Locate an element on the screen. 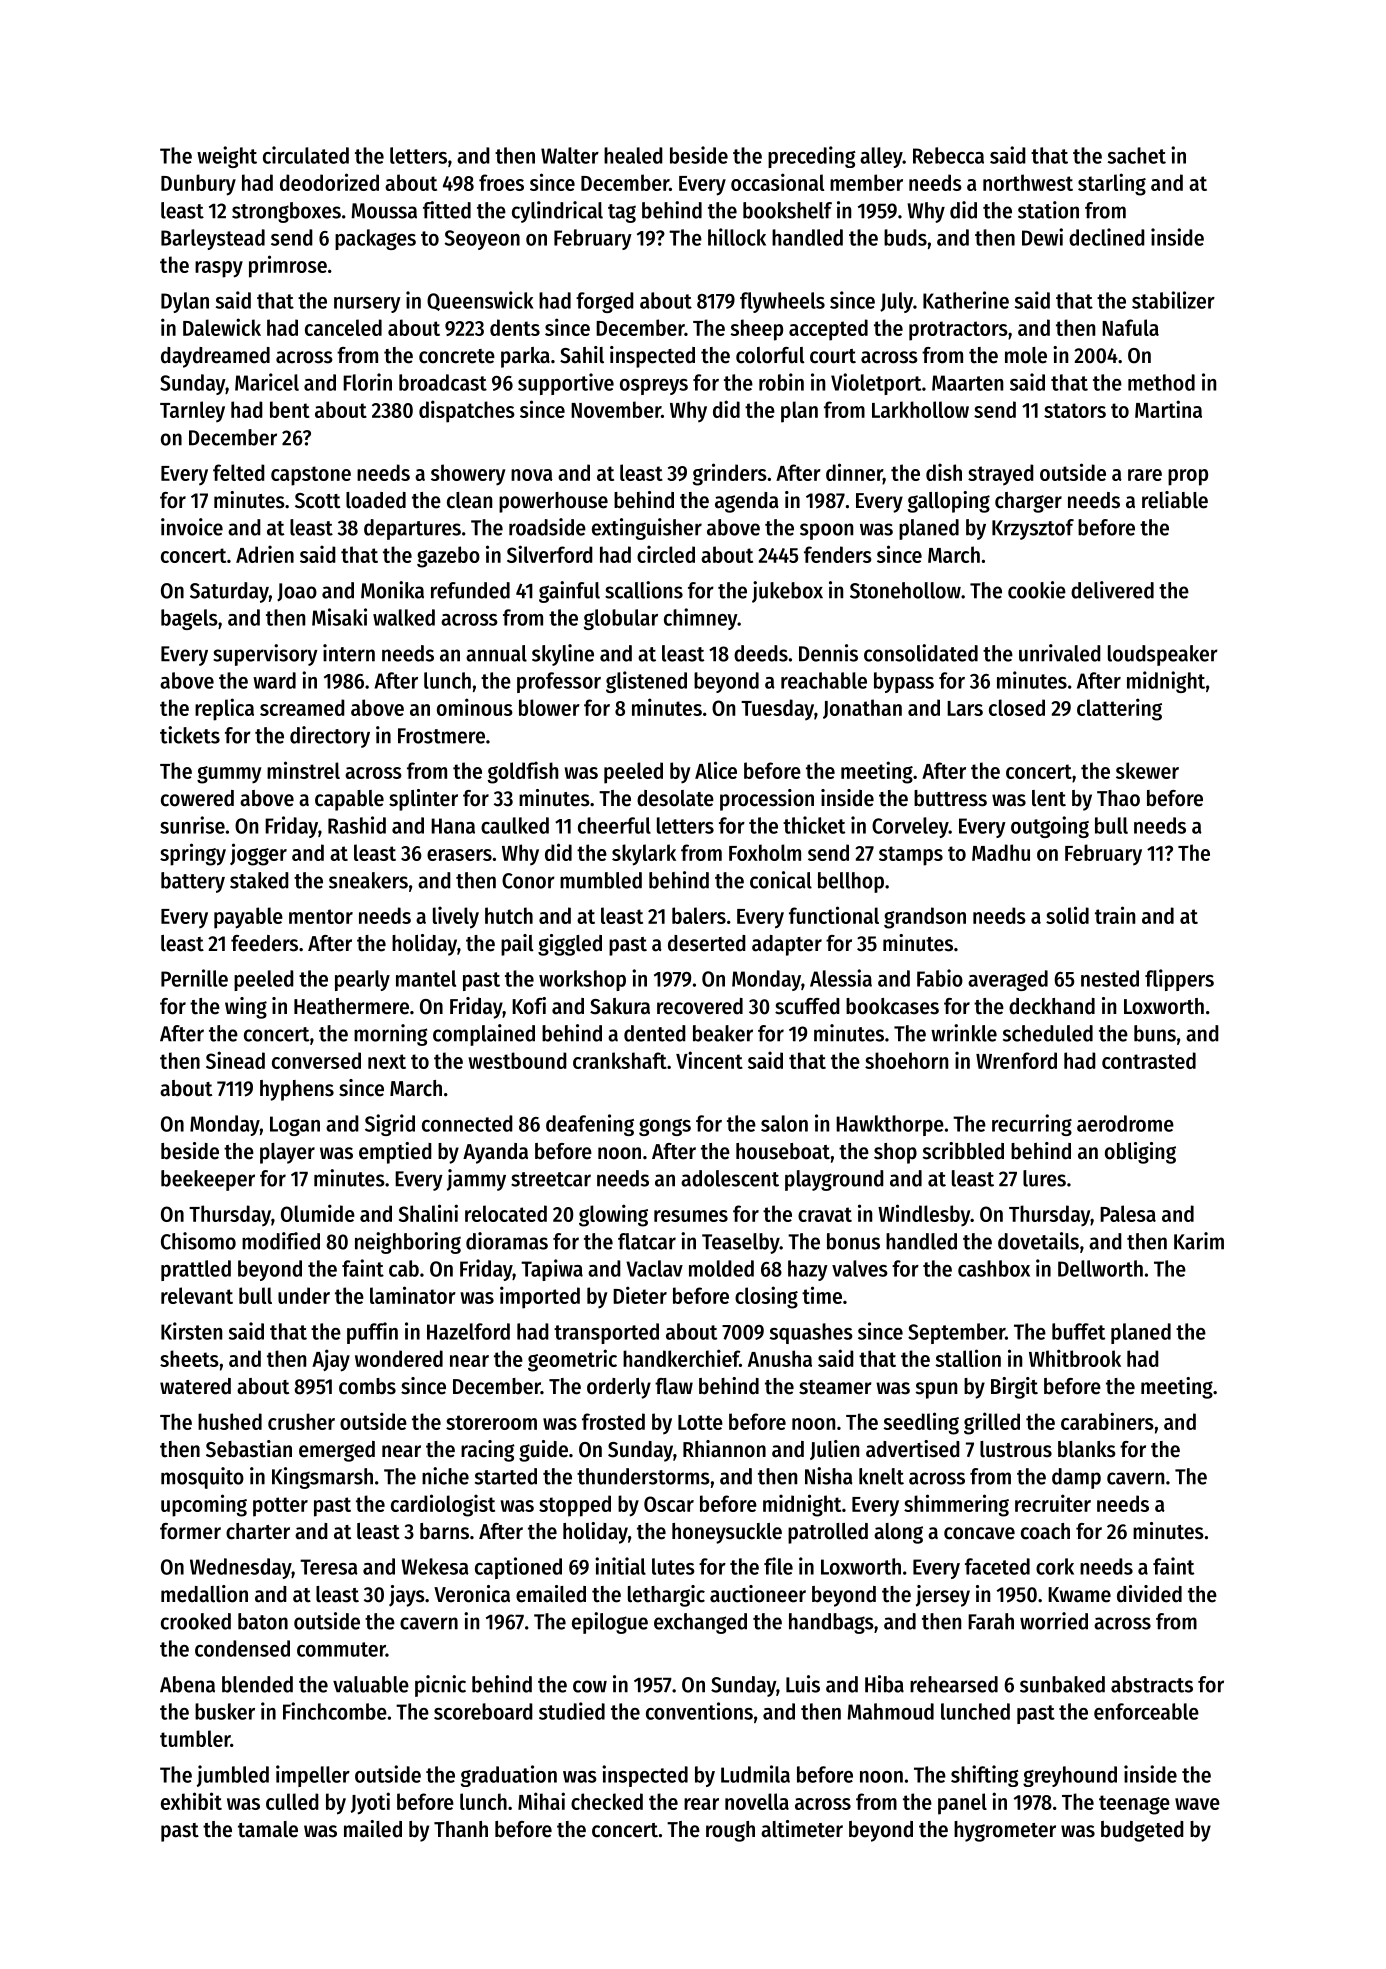  pail is located at coordinates (517, 945).
